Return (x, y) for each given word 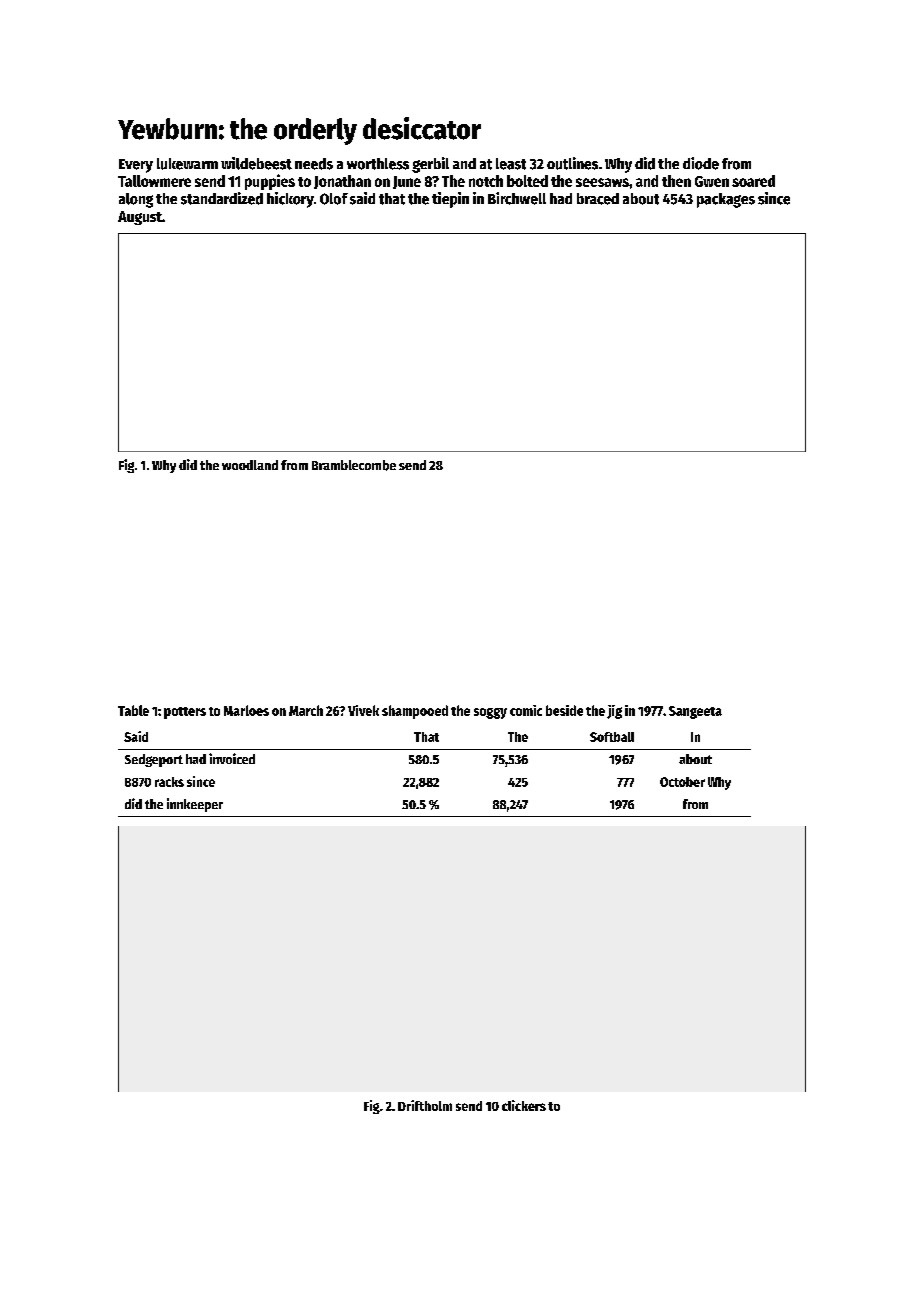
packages (726, 200)
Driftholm (425, 1105)
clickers (524, 1105)
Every (136, 166)
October (682, 782)
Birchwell (517, 198)
